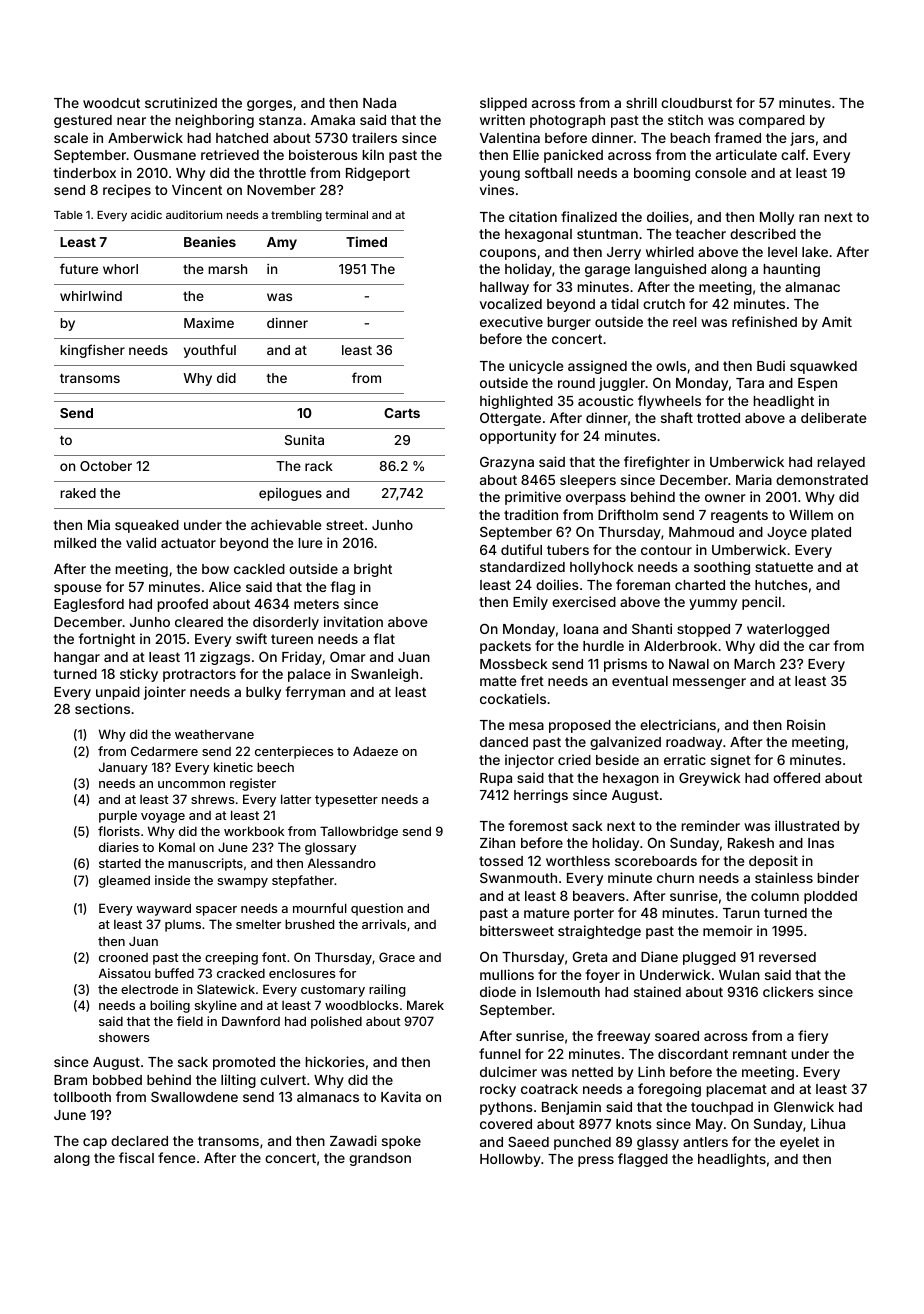  What do you see at coordinates (501, 861) in the screenshot?
I see `tossed` at bounding box center [501, 861].
